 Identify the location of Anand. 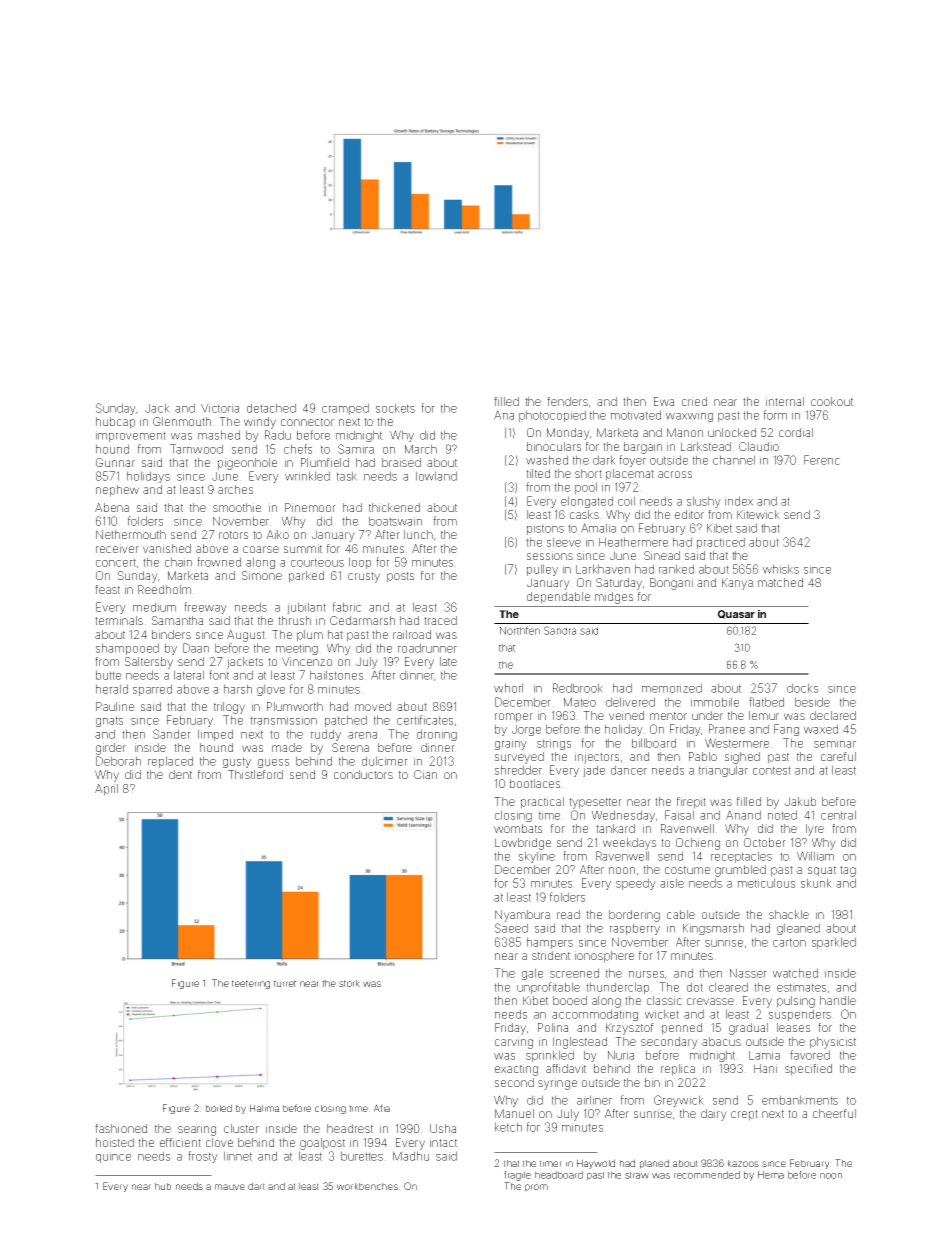
(743, 815).
